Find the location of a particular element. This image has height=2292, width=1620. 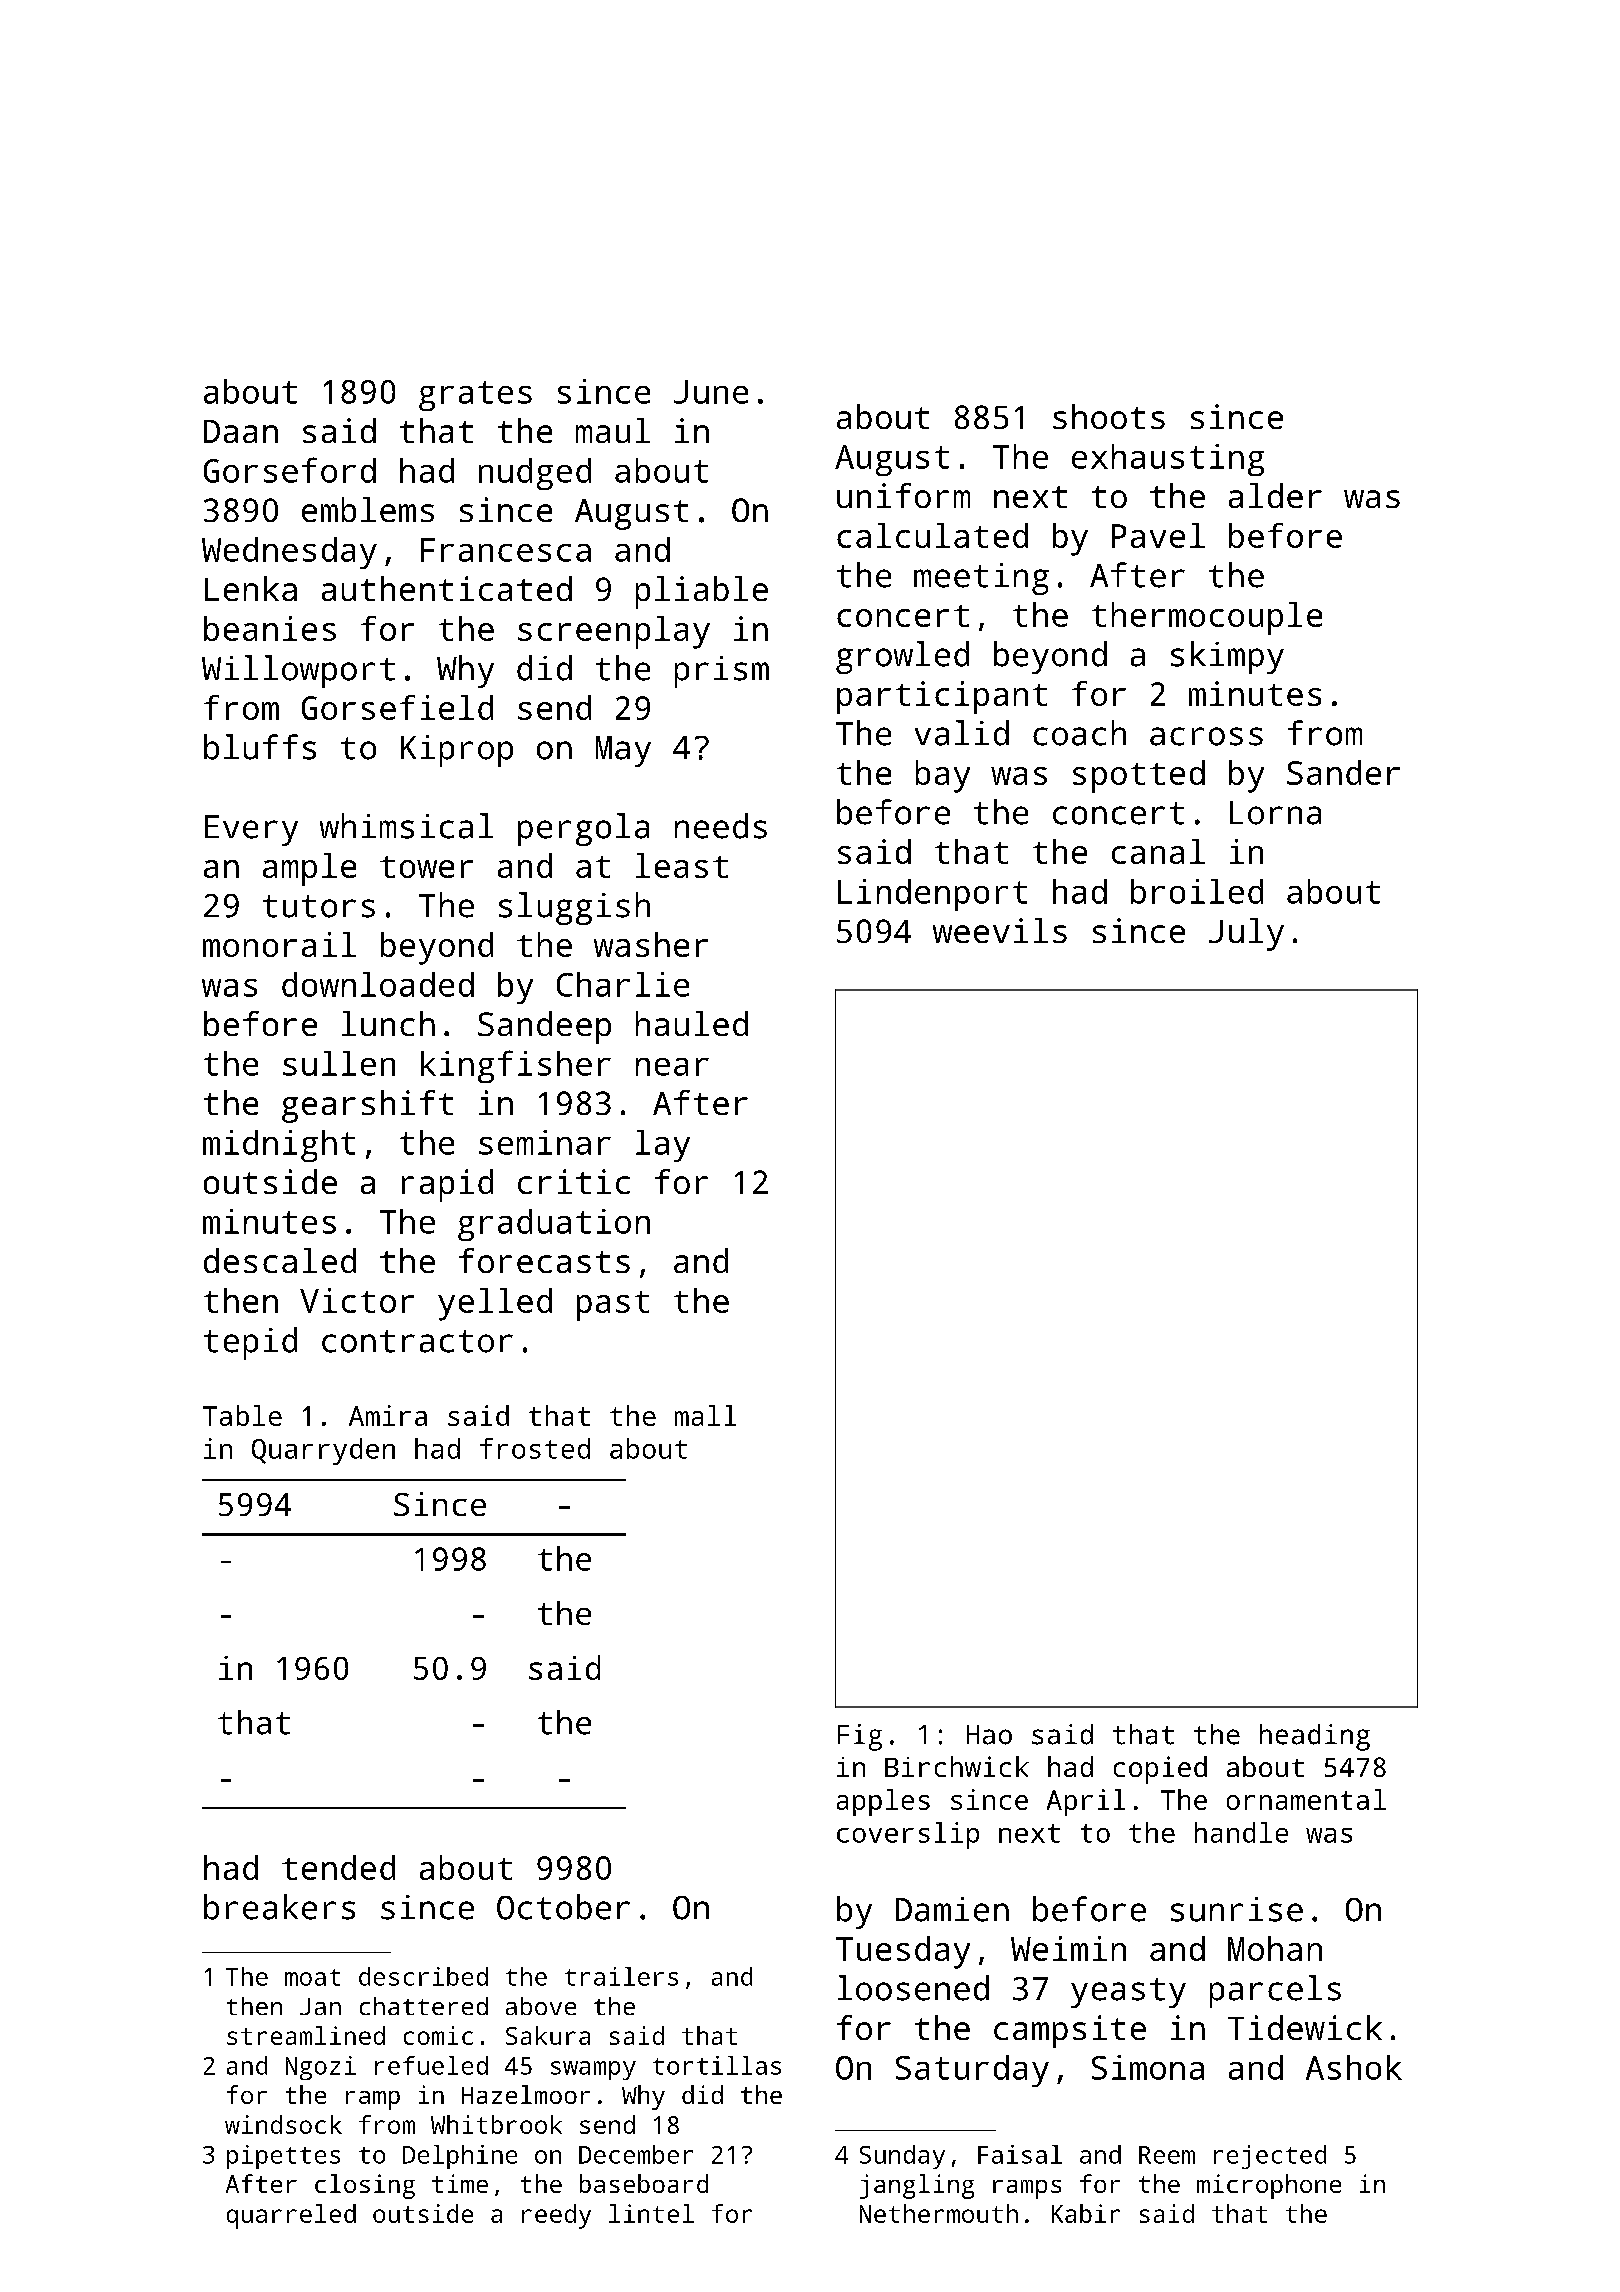

heading is located at coordinates (1315, 1737).
